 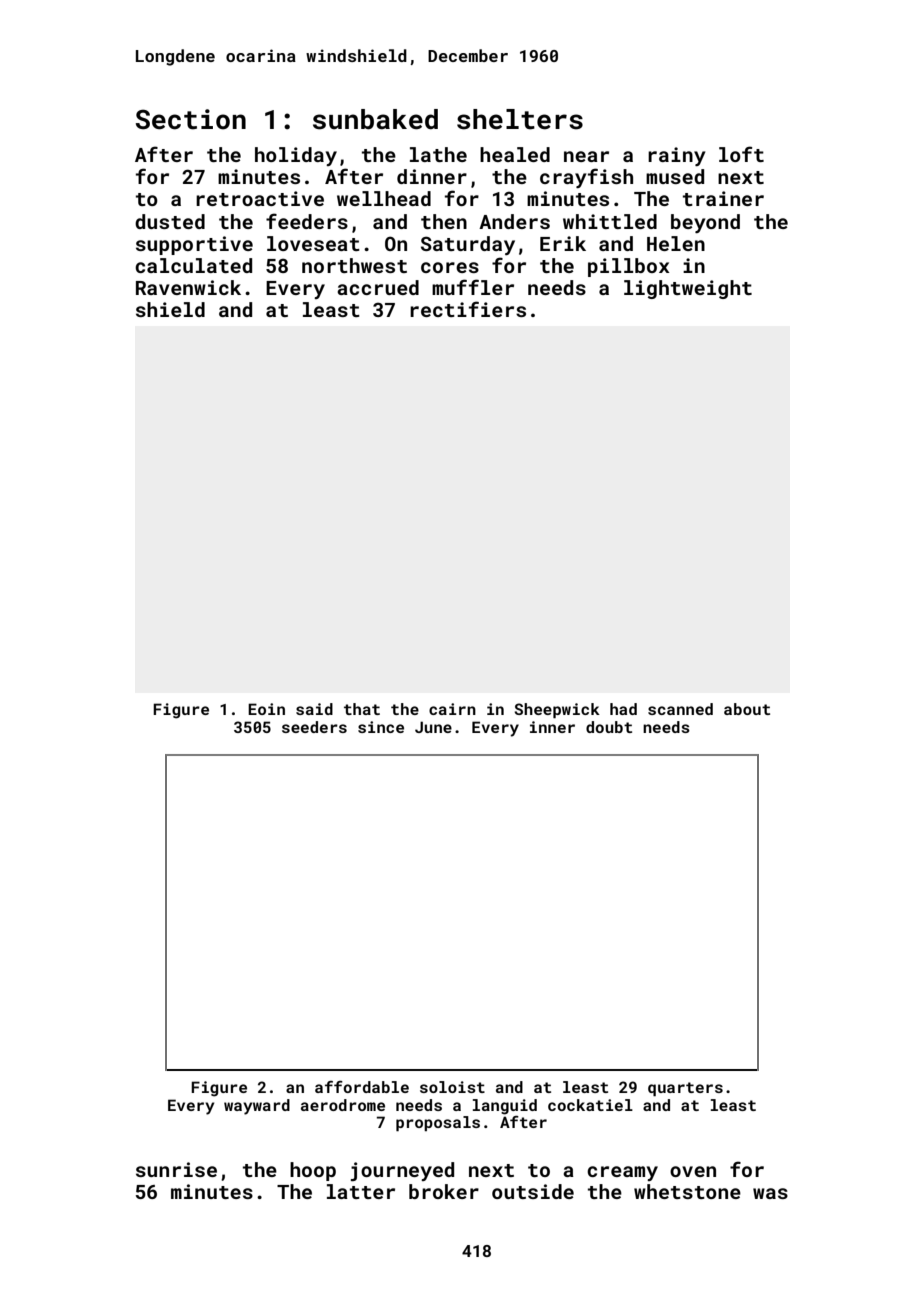 What do you see at coordinates (361, 1191) in the screenshot?
I see `latter` at bounding box center [361, 1191].
